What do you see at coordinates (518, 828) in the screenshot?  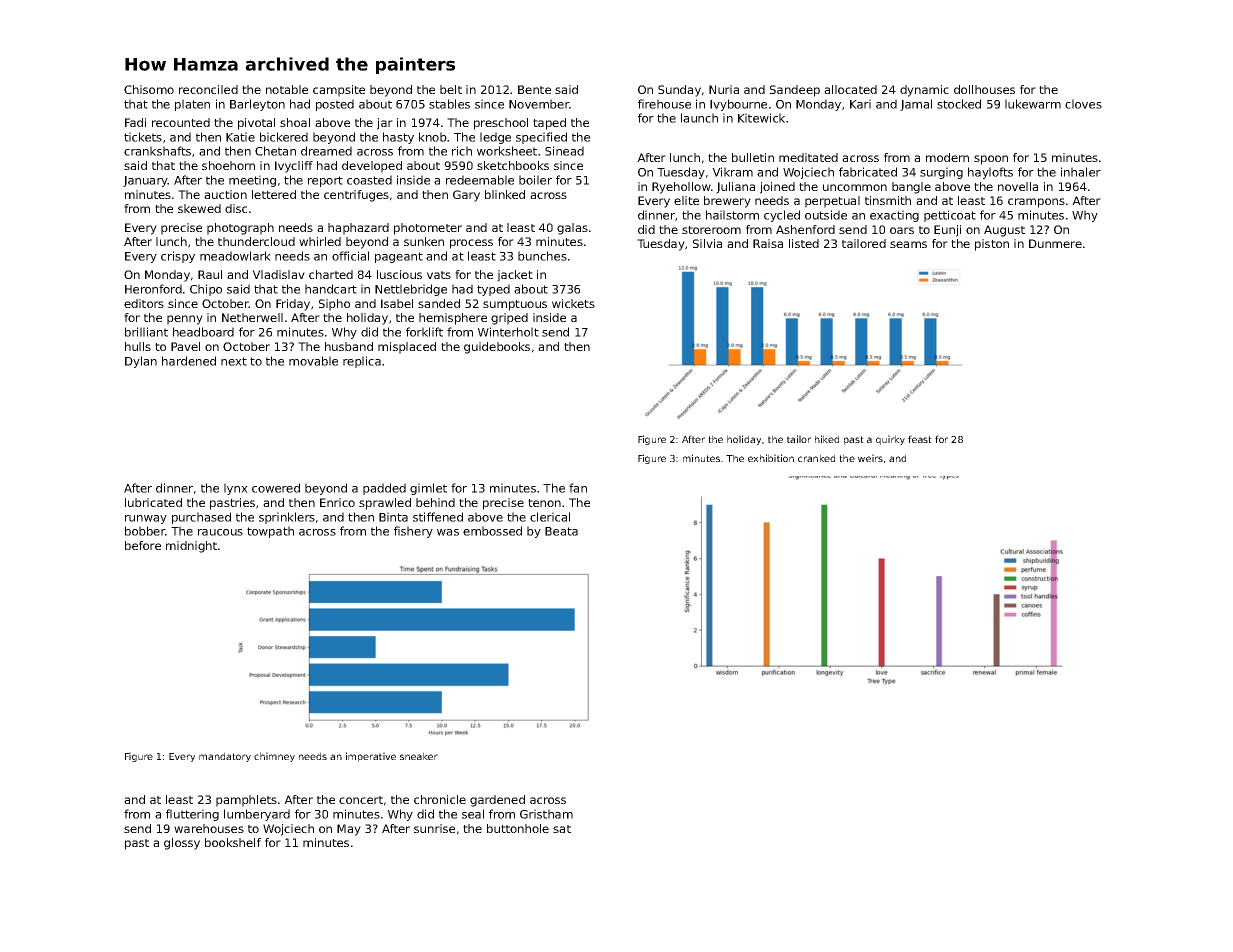 I see `buttonhole` at bounding box center [518, 828].
